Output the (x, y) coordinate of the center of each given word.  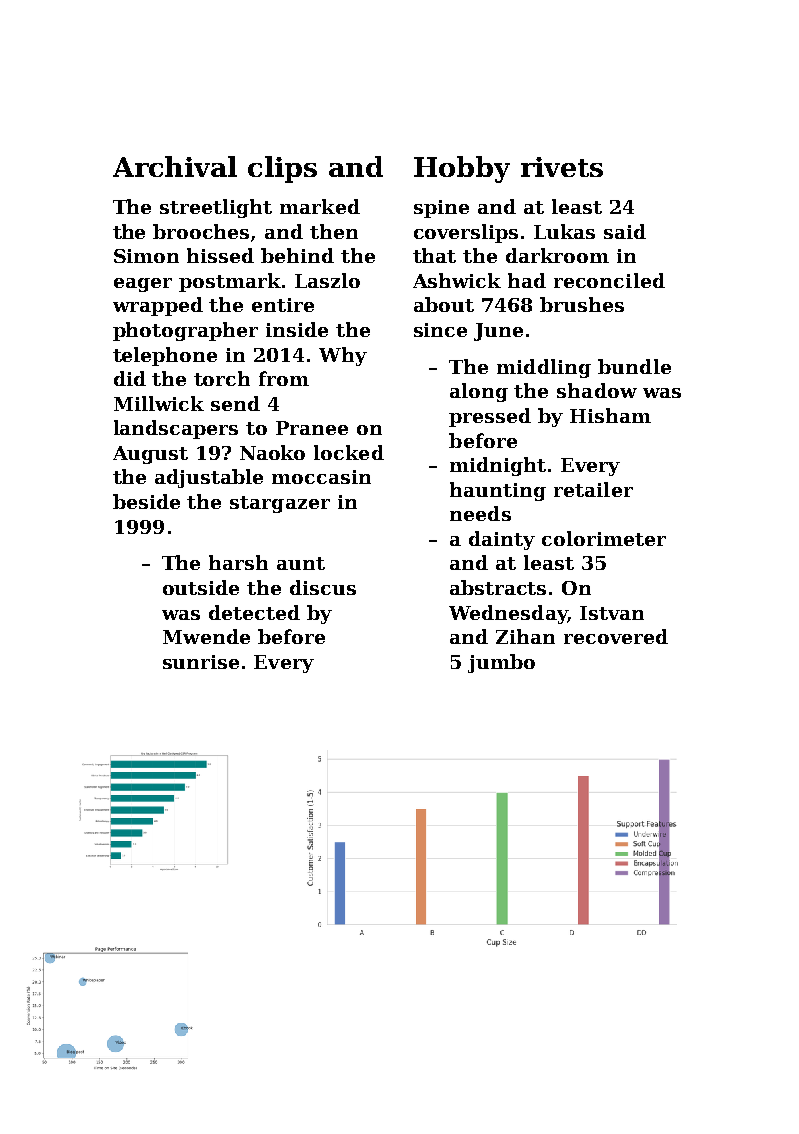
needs (480, 513)
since (440, 330)
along (479, 392)
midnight (498, 466)
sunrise (201, 662)
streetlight (216, 208)
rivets (562, 167)
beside (146, 501)
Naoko (272, 452)
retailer (593, 489)
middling (544, 368)
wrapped (158, 306)
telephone (165, 356)
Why (343, 356)
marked (320, 206)
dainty (502, 540)
